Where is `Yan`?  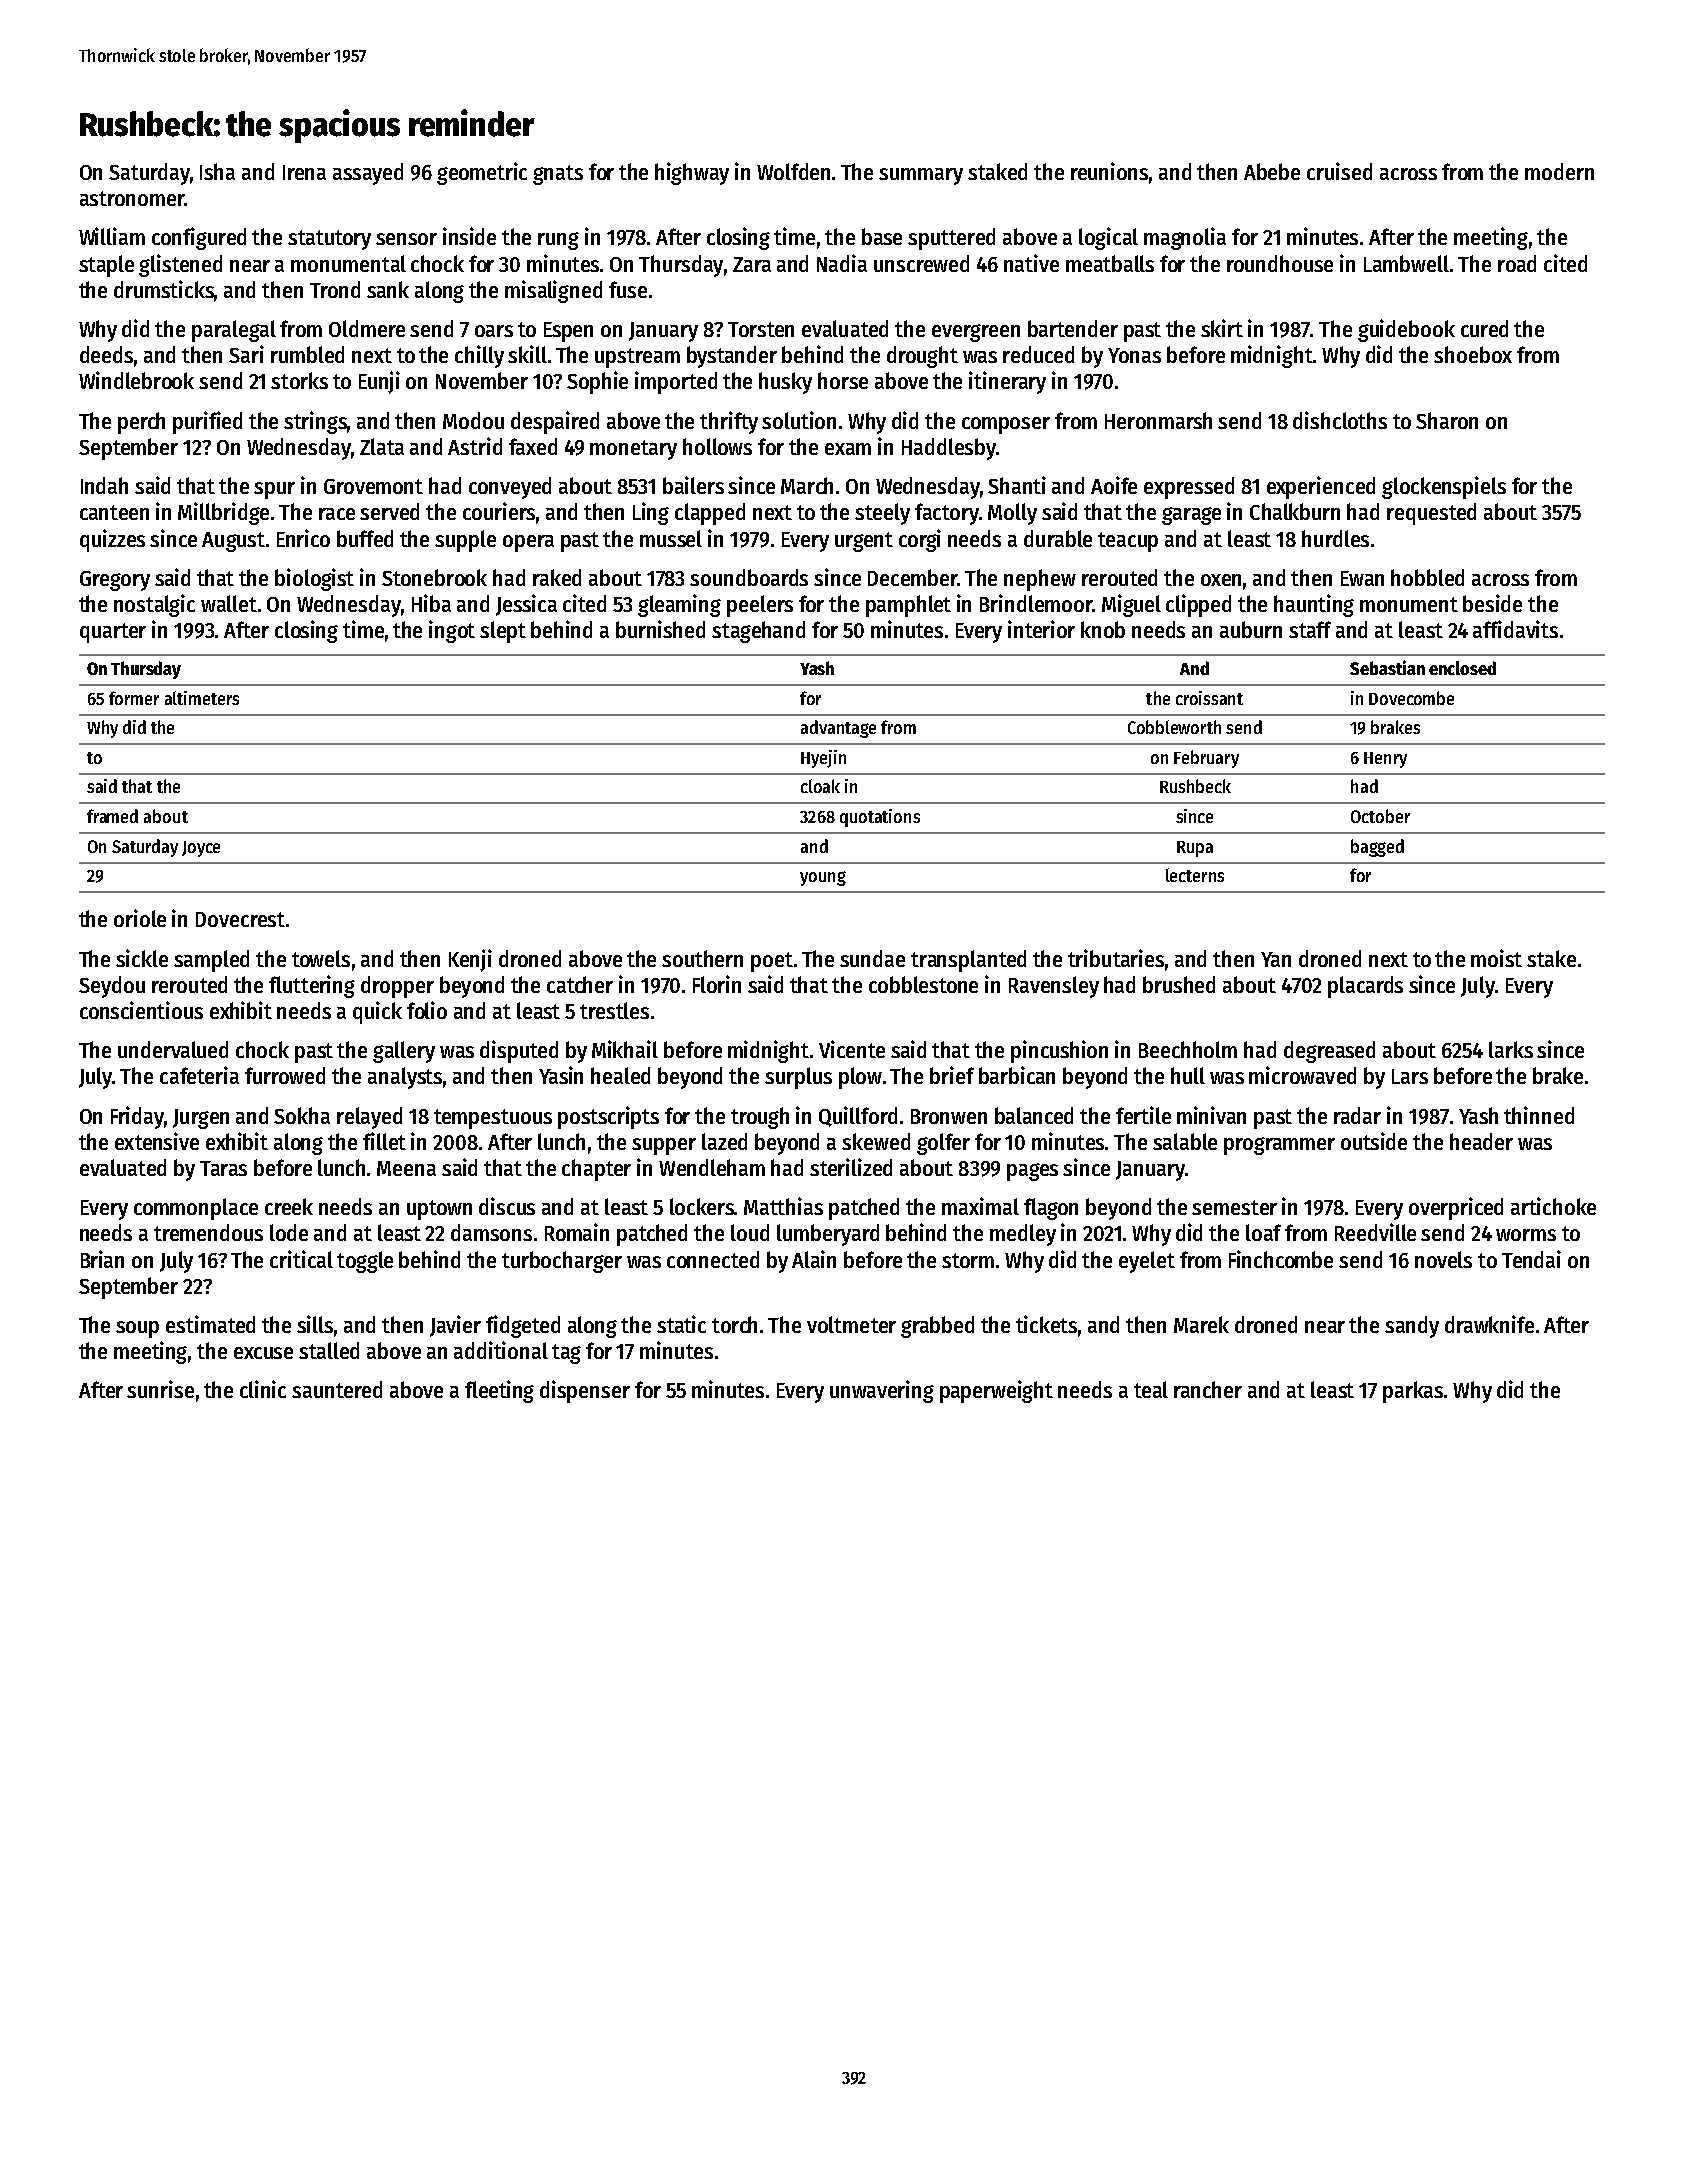
Yan is located at coordinates (1276, 959).
